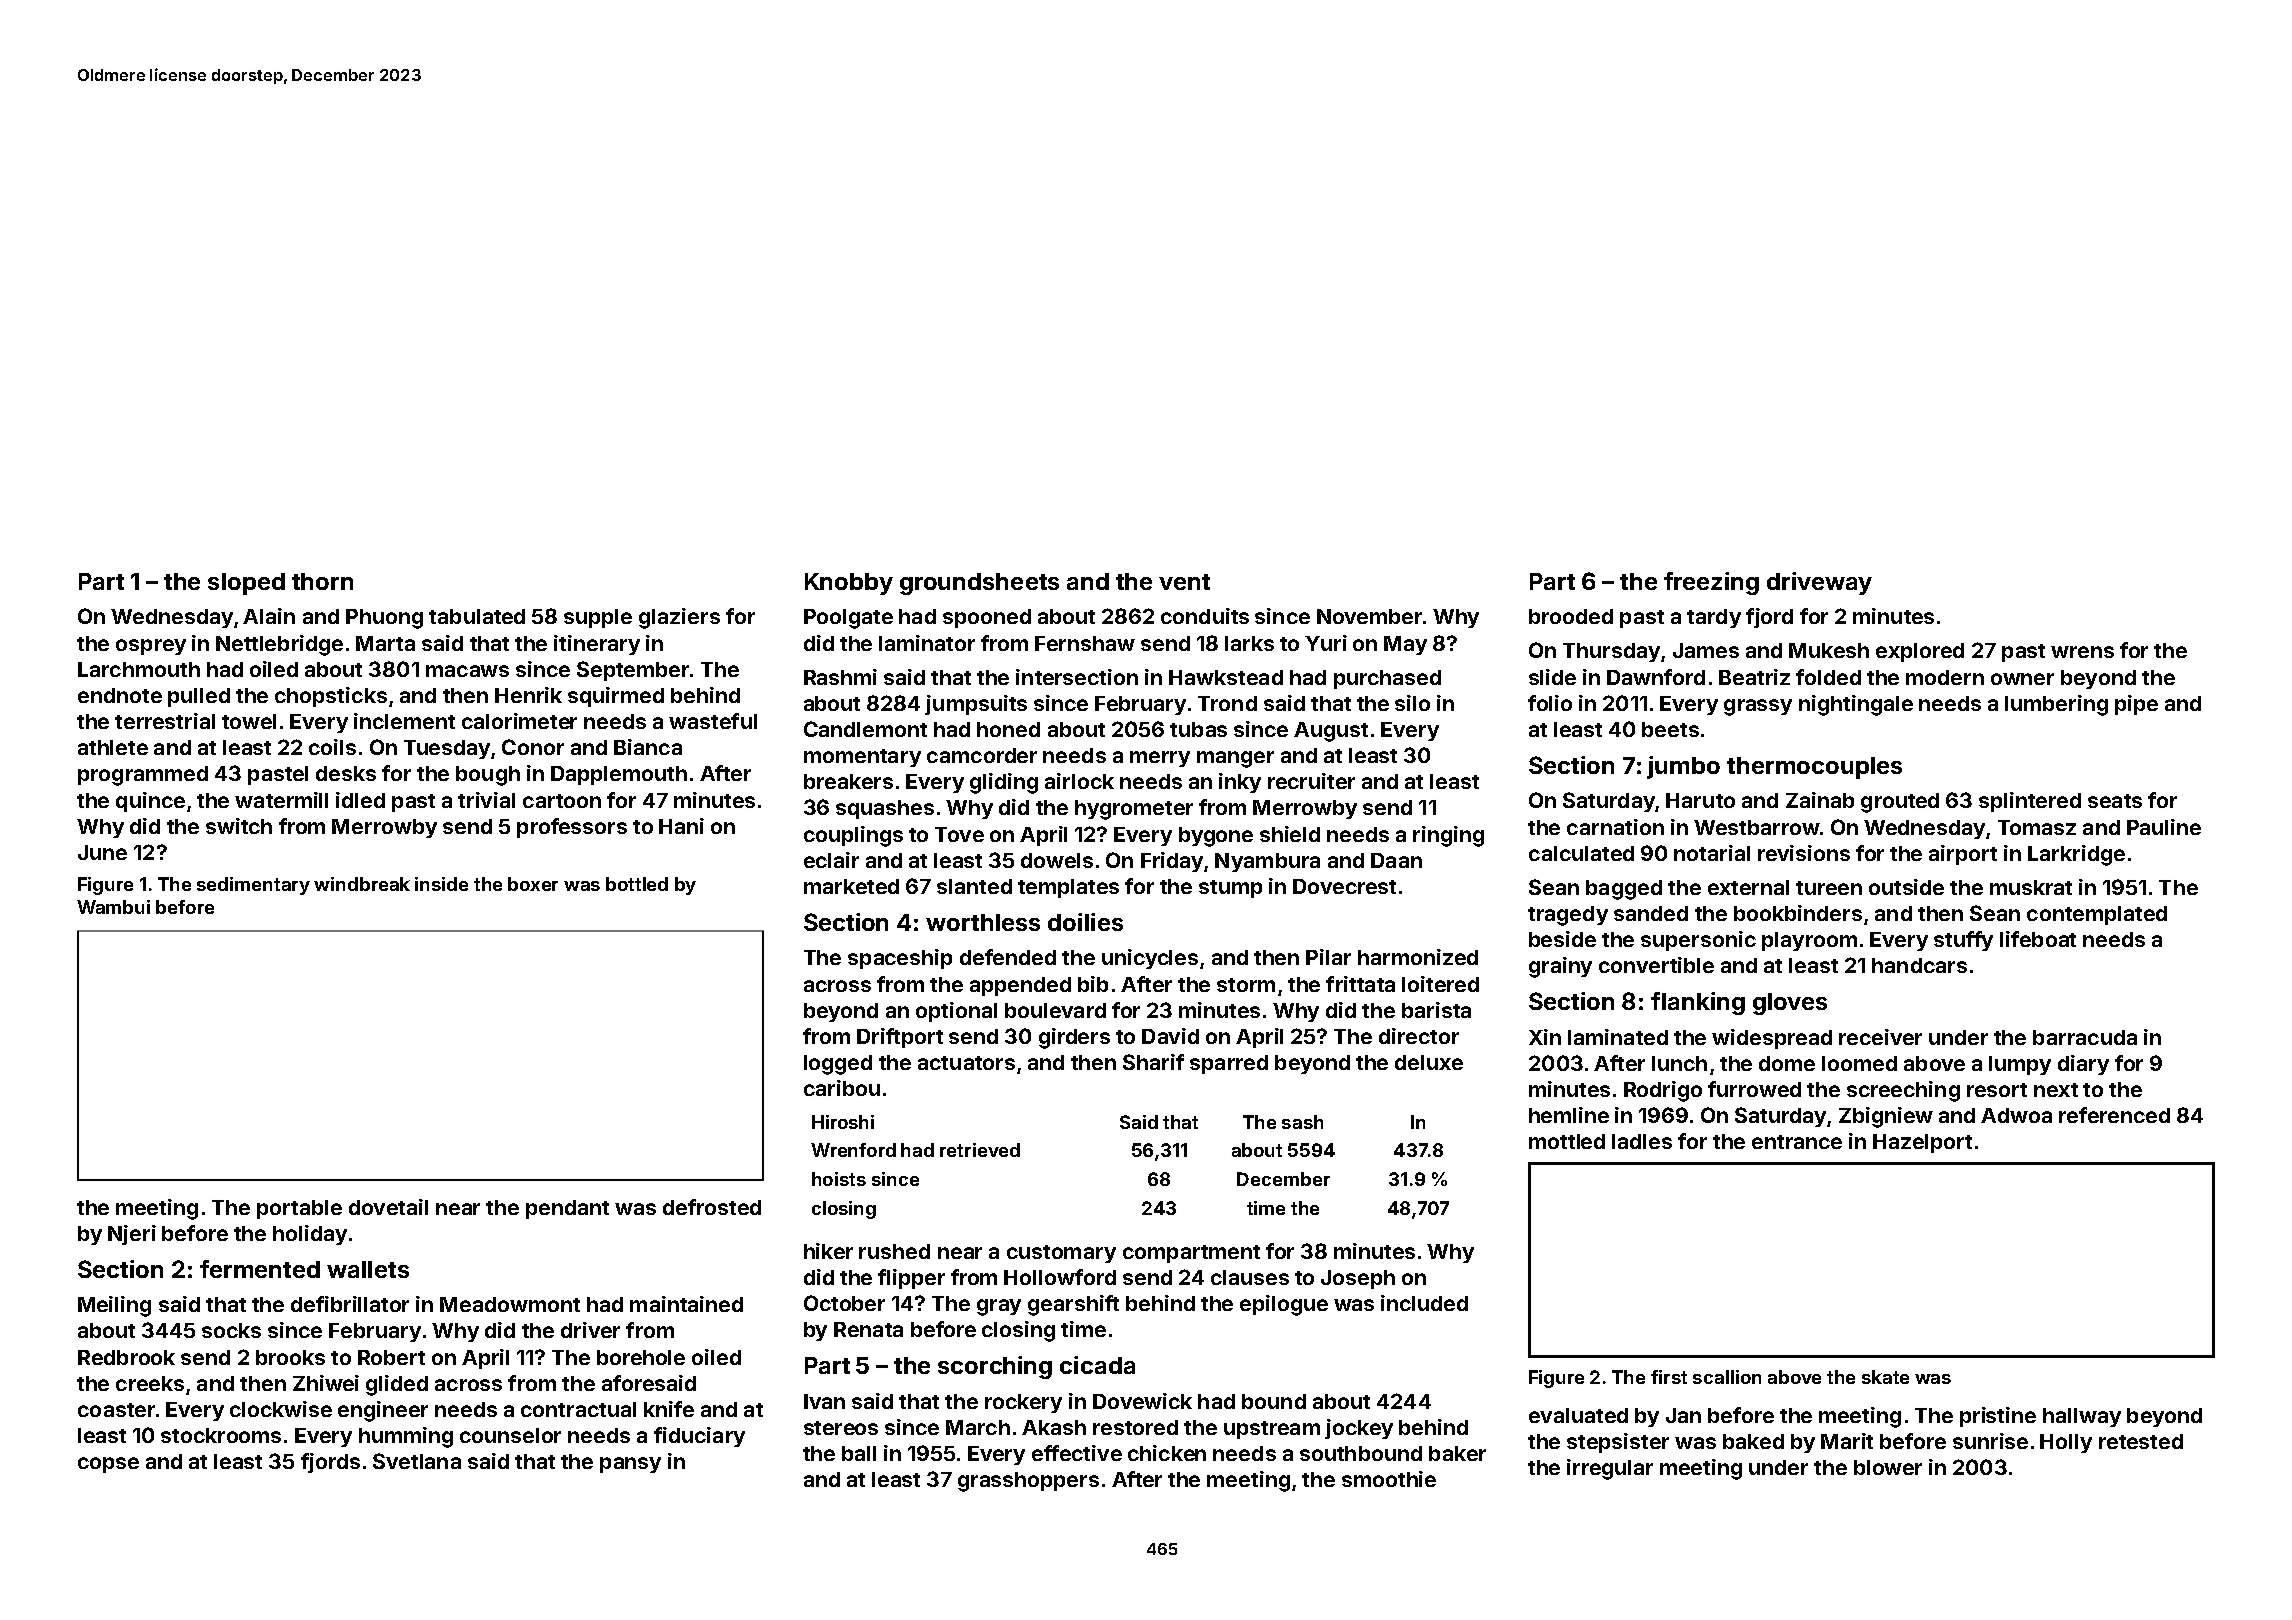 This screenshot has width=2292, height=1620. I want to click on Hiroshi, so click(843, 1122).
